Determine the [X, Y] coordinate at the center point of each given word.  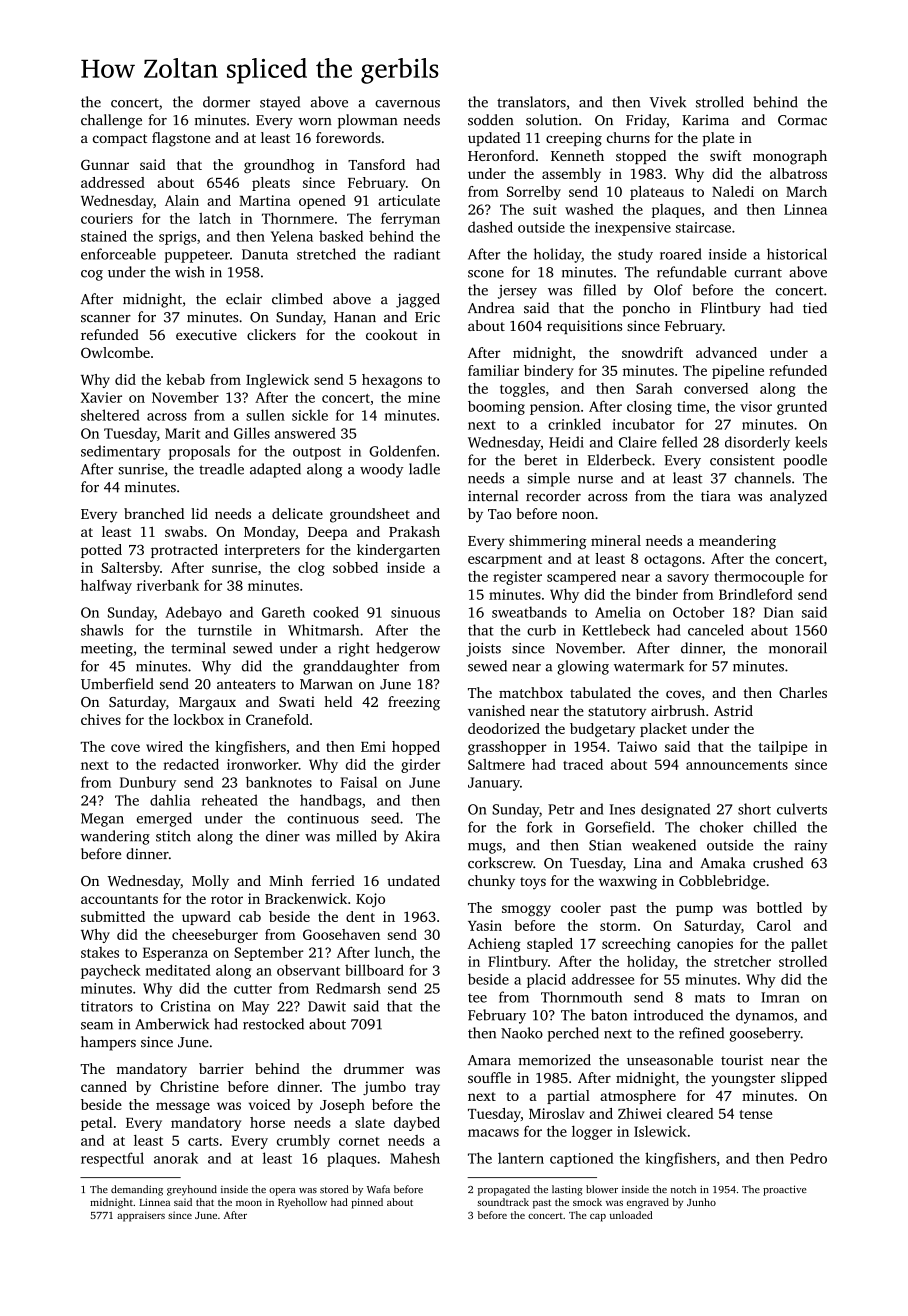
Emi [373, 746]
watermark [649, 666]
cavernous [407, 104]
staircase [703, 227]
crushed [778, 863]
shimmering [548, 542]
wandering [115, 837]
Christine [189, 1086]
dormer [226, 102]
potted [101, 551]
